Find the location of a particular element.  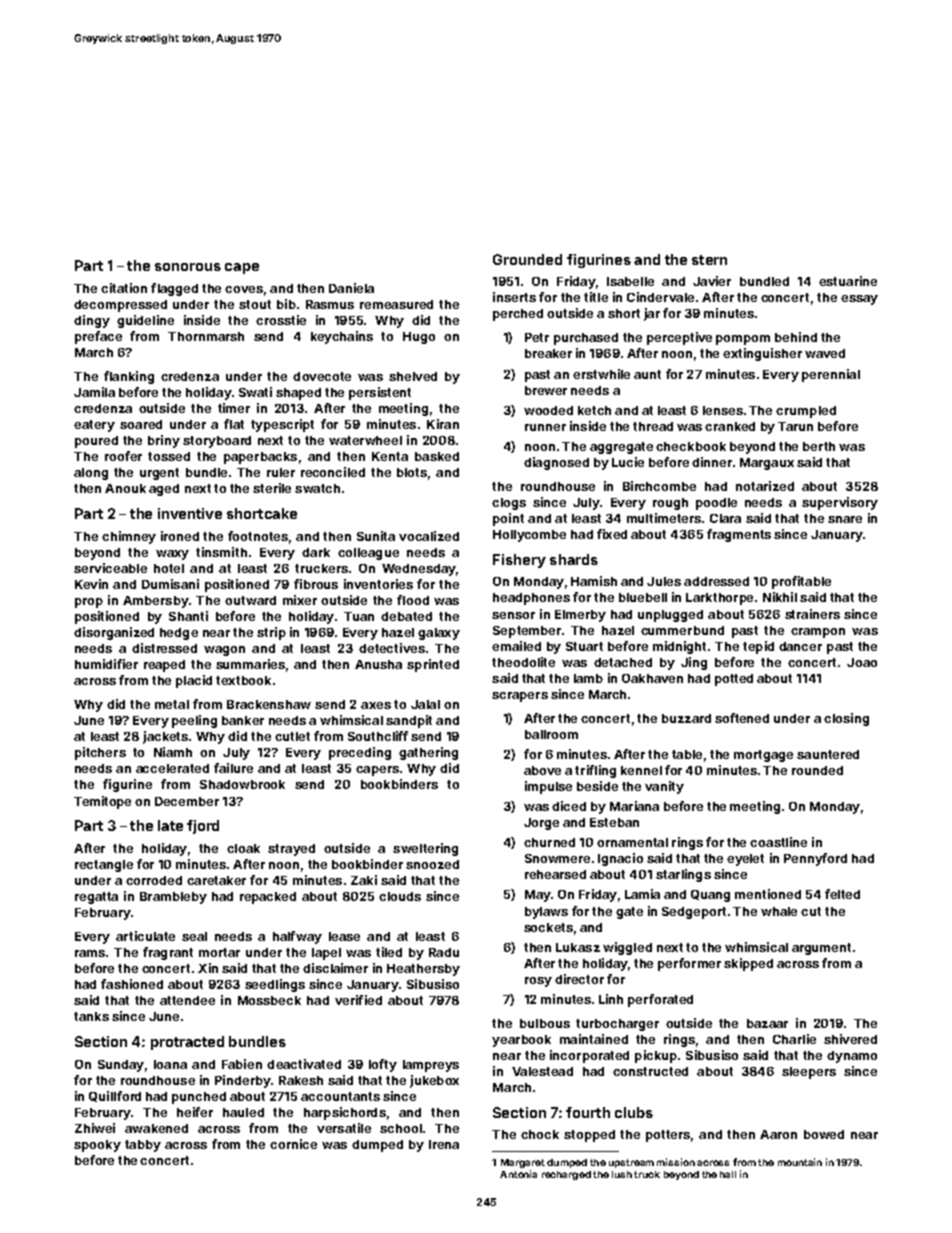

Pennyford is located at coordinates (815, 859).
